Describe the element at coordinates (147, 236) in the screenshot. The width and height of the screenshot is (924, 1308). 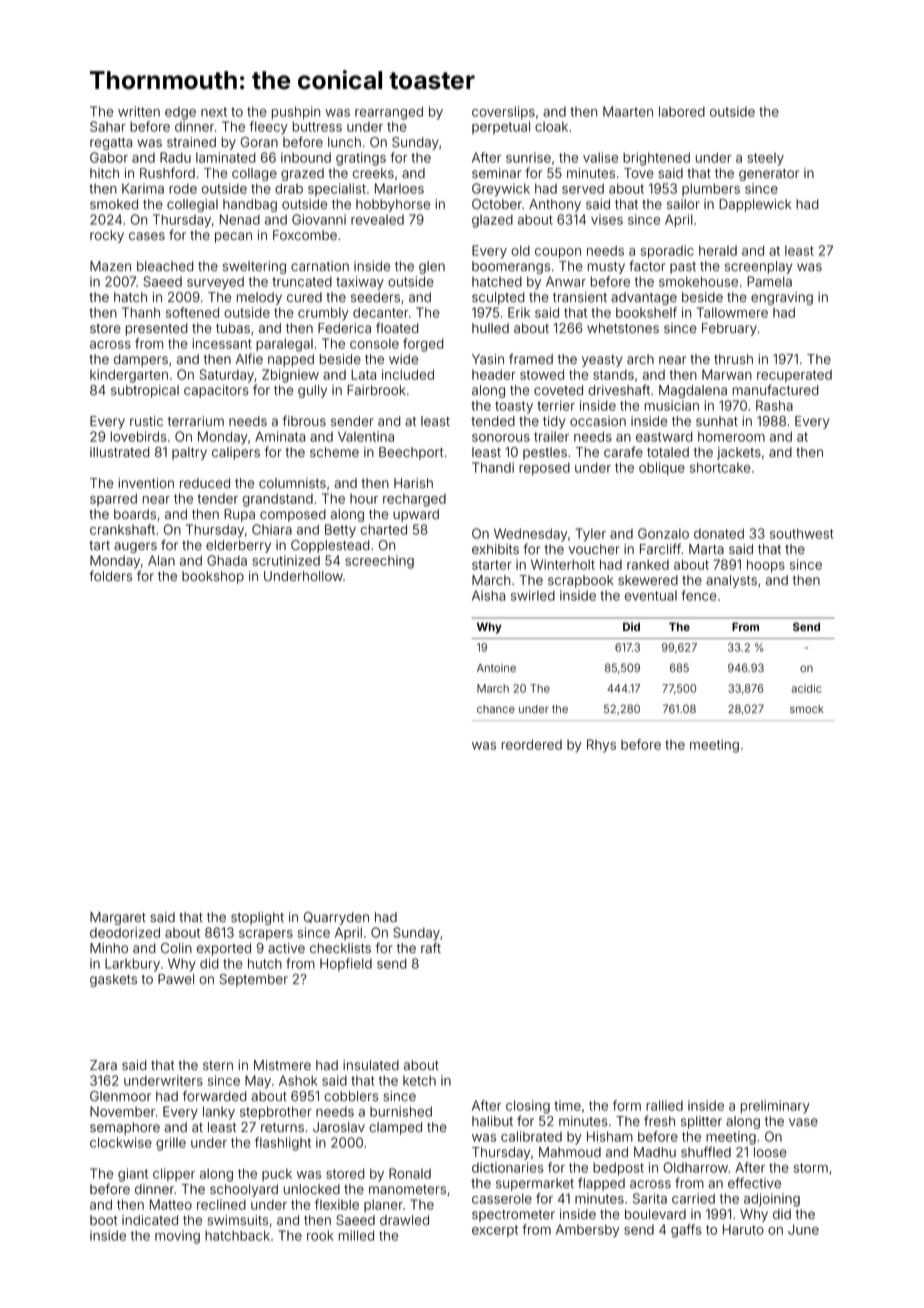
I see `cases` at that location.
